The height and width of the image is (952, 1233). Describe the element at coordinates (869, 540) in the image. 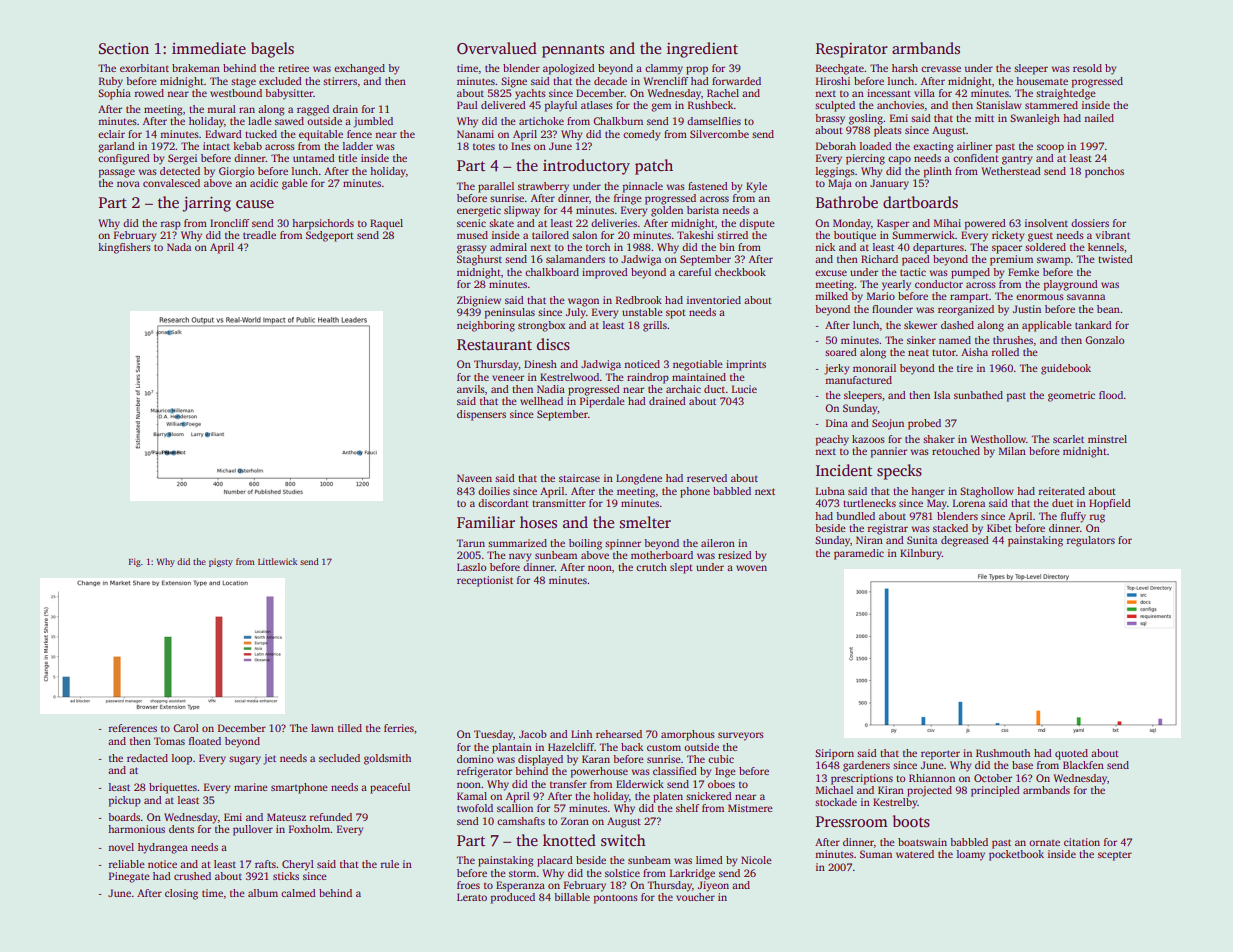

I see `Niran` at that location.
